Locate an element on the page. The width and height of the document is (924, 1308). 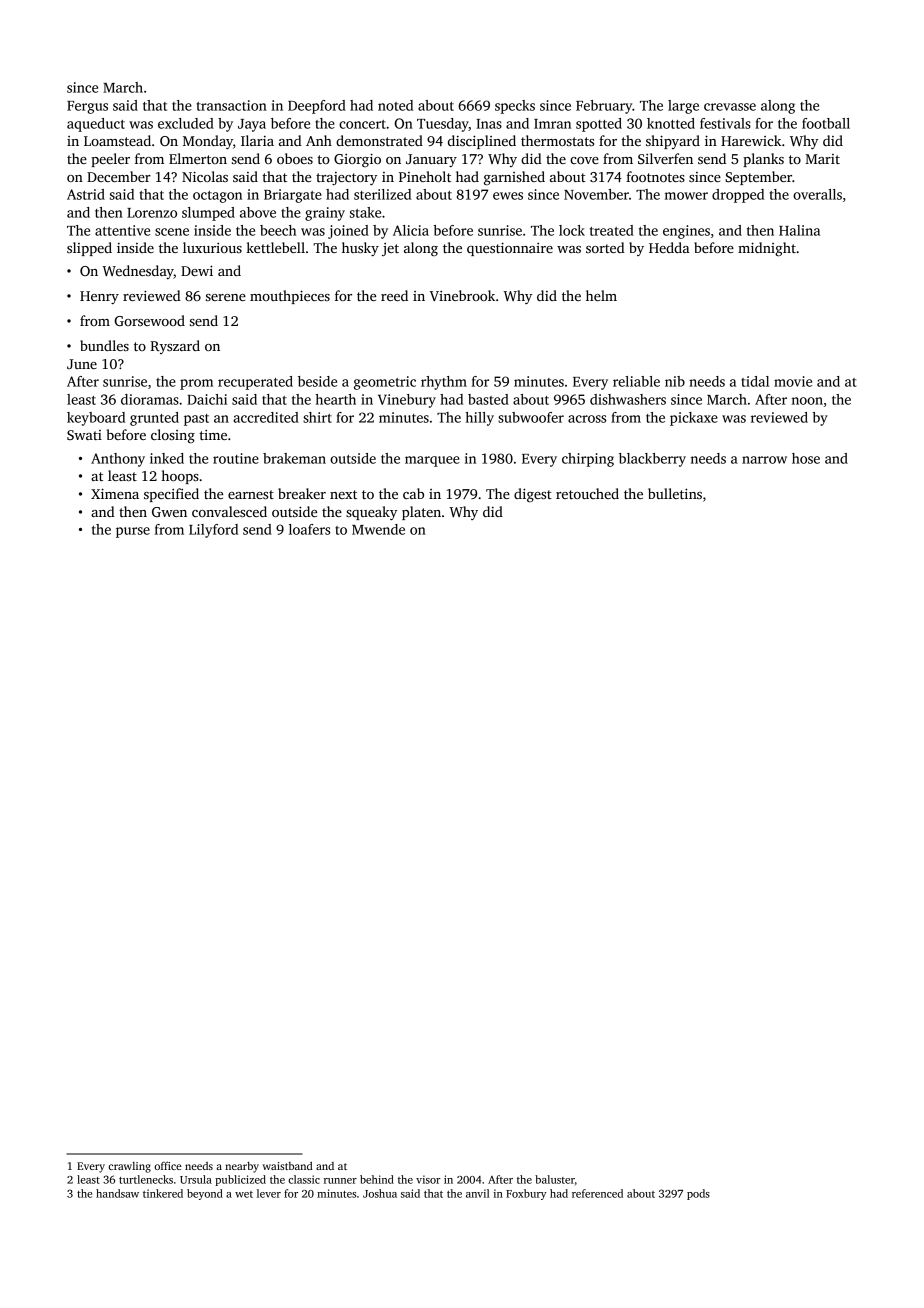
purse is located at coordinates (133, 532).
